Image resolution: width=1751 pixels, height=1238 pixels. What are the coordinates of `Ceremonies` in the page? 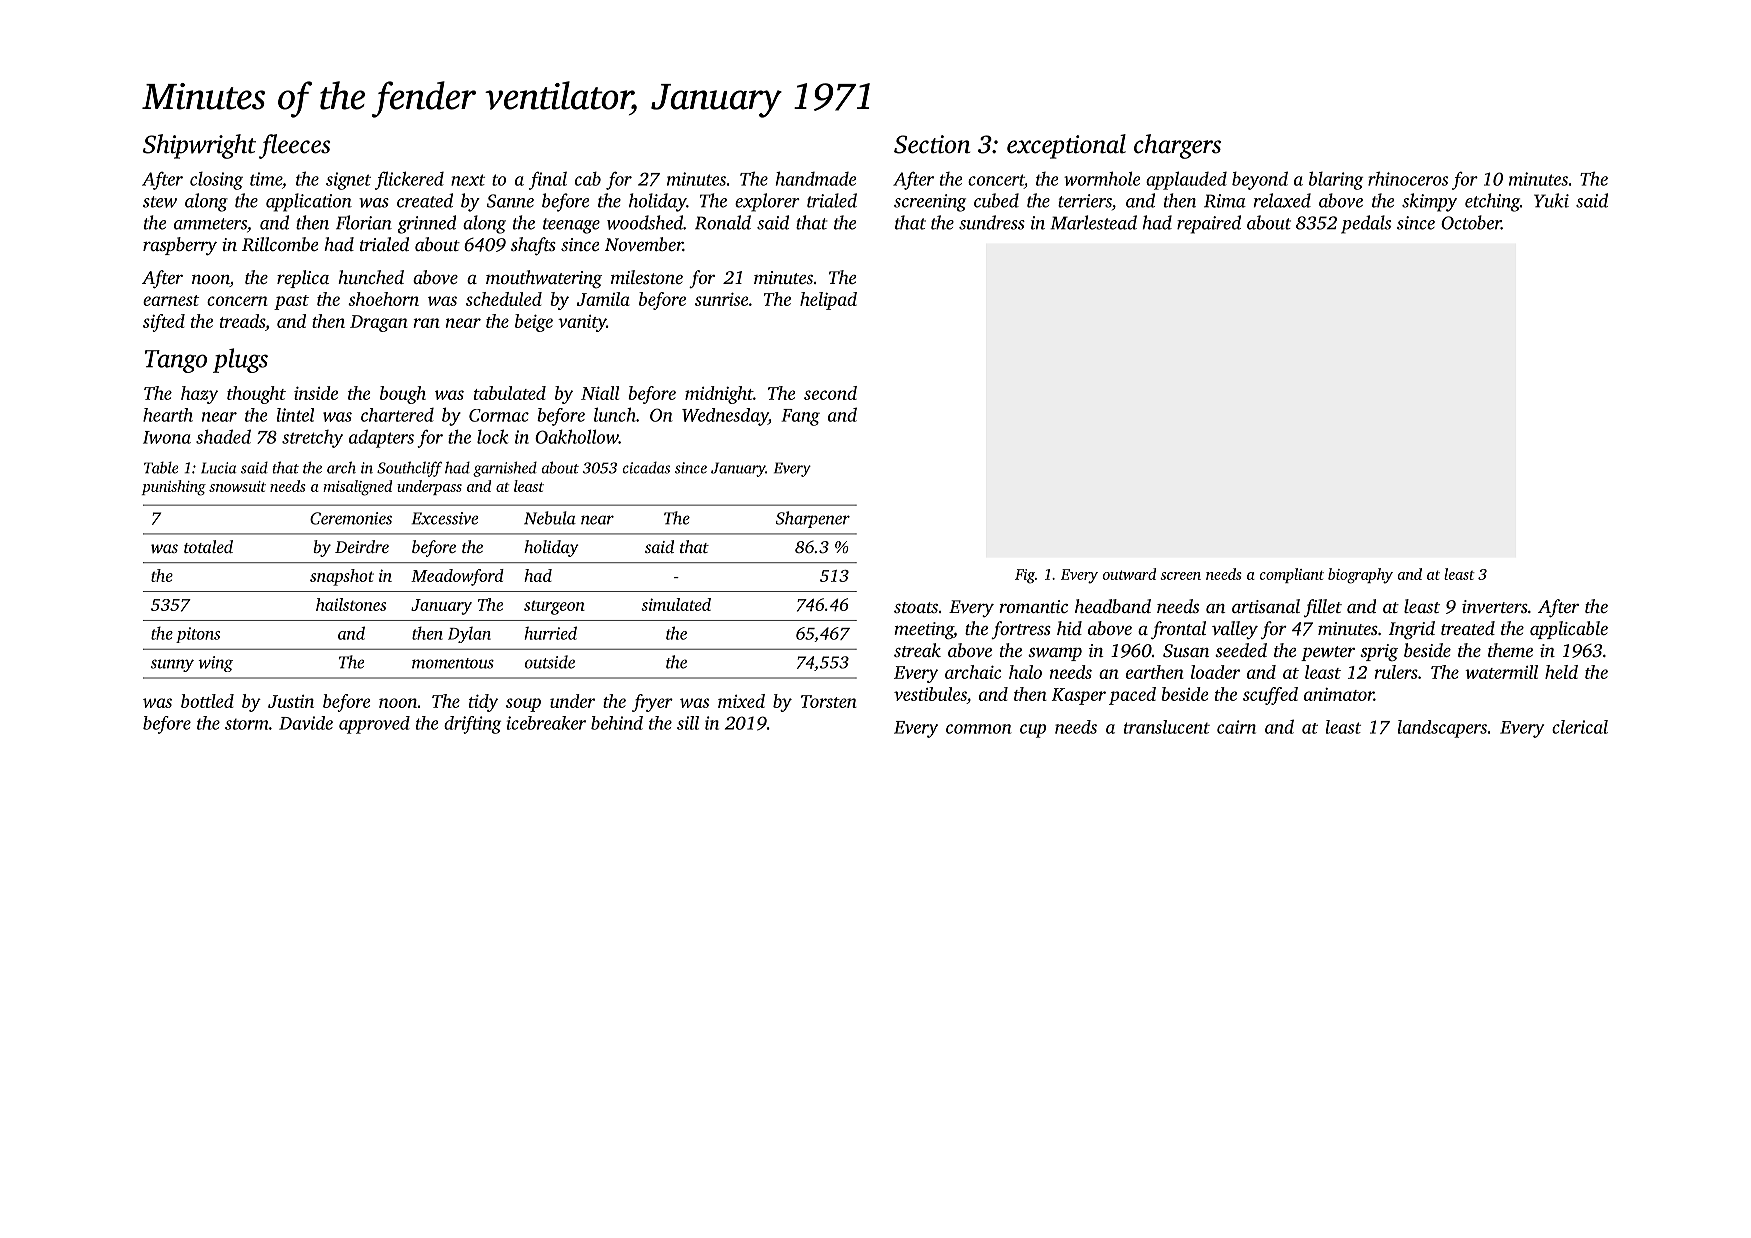 It's located at (351, 518).
